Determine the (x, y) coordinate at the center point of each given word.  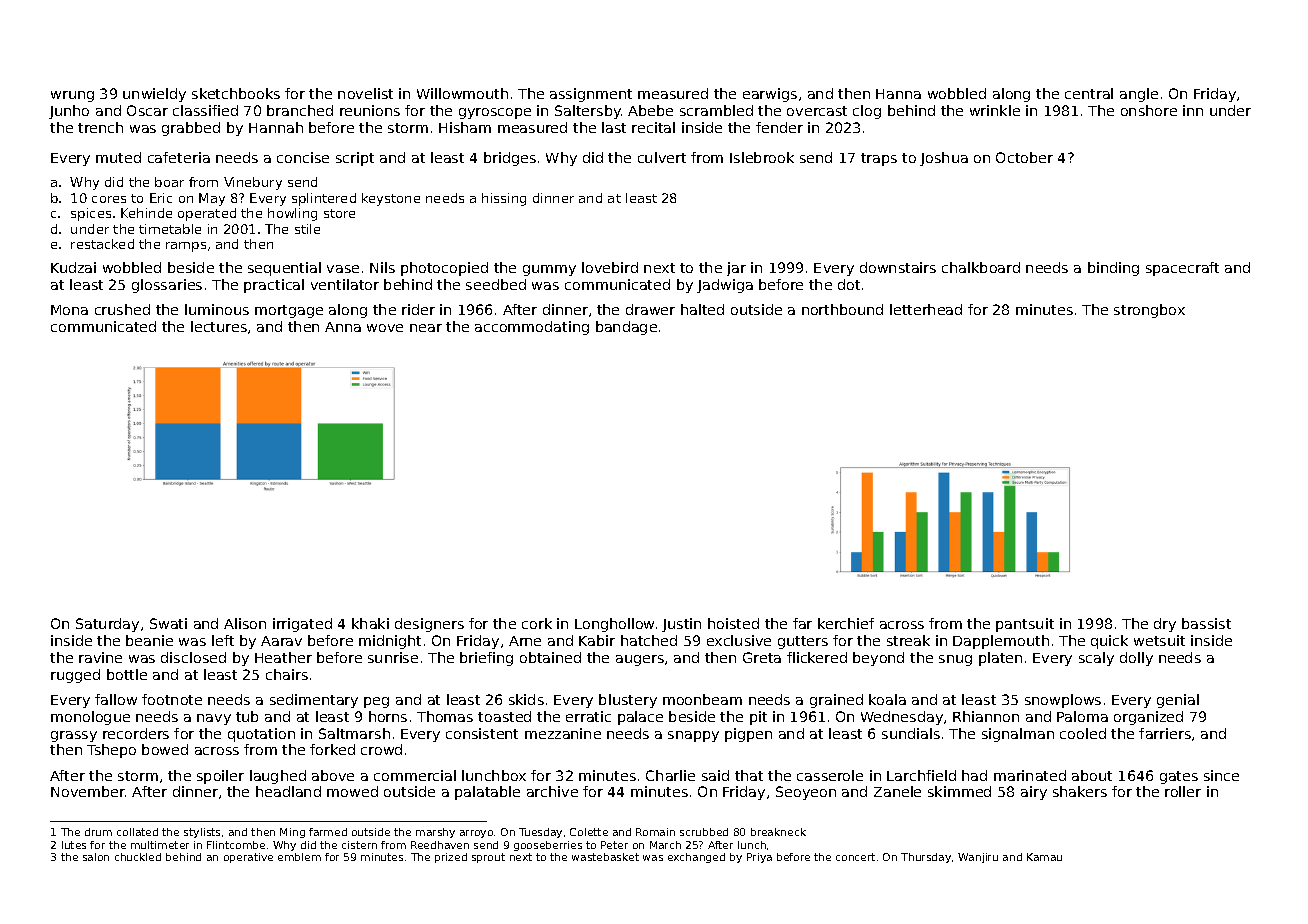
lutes (74, 845)
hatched (649, 640)
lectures (219, 326)
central (1089, 93)
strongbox (1149, 311)
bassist (1206, 623)
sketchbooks (236, 93)
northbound (842, 309)
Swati (168, 623)
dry (1165, 625)
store (339, 213)
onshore (1149, 110)
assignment (591, 95)
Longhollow (614, 625)
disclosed (193, 657)
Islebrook (762, 157)
